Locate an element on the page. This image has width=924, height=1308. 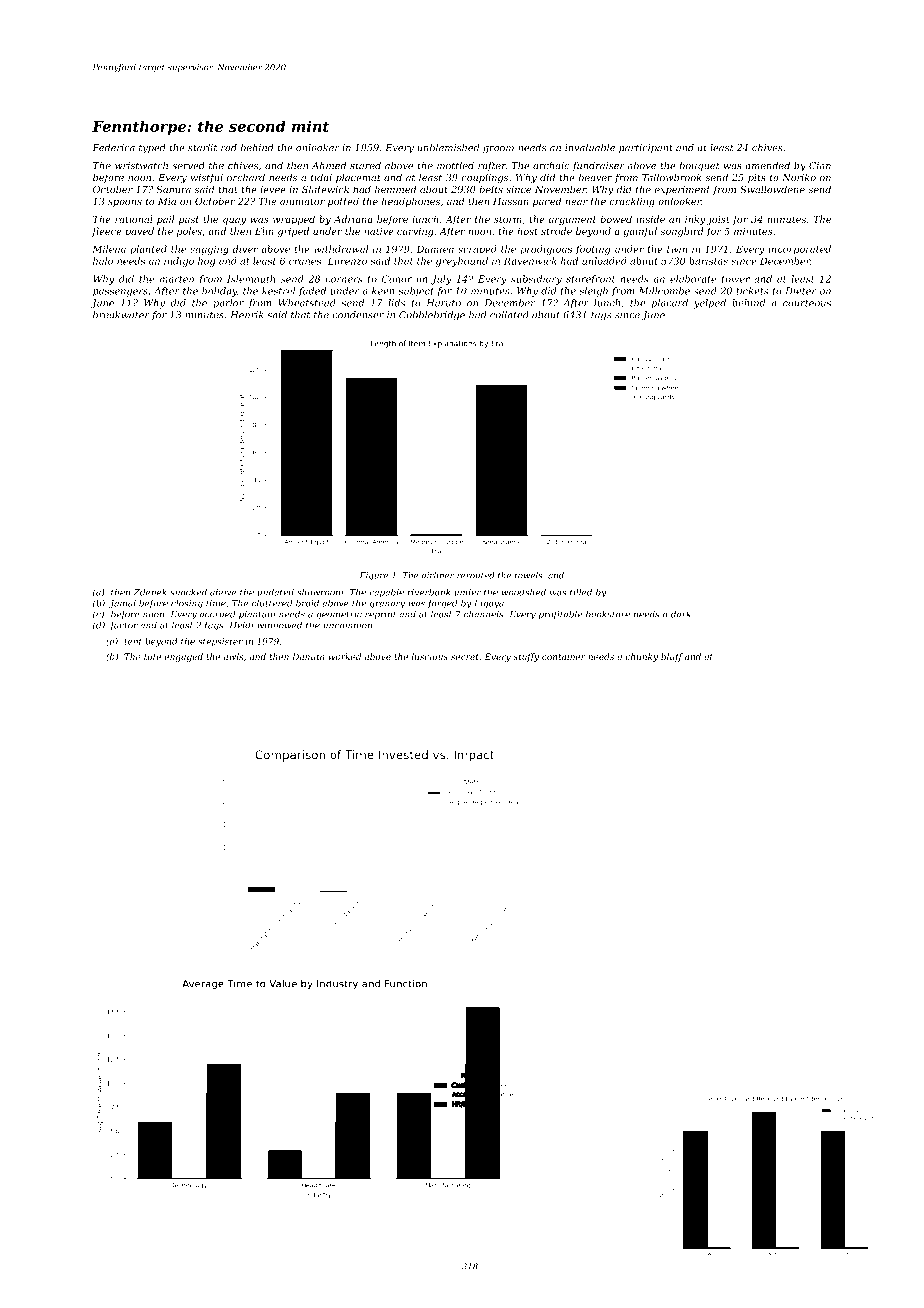
gainful is located at coordinates (640, 232).
